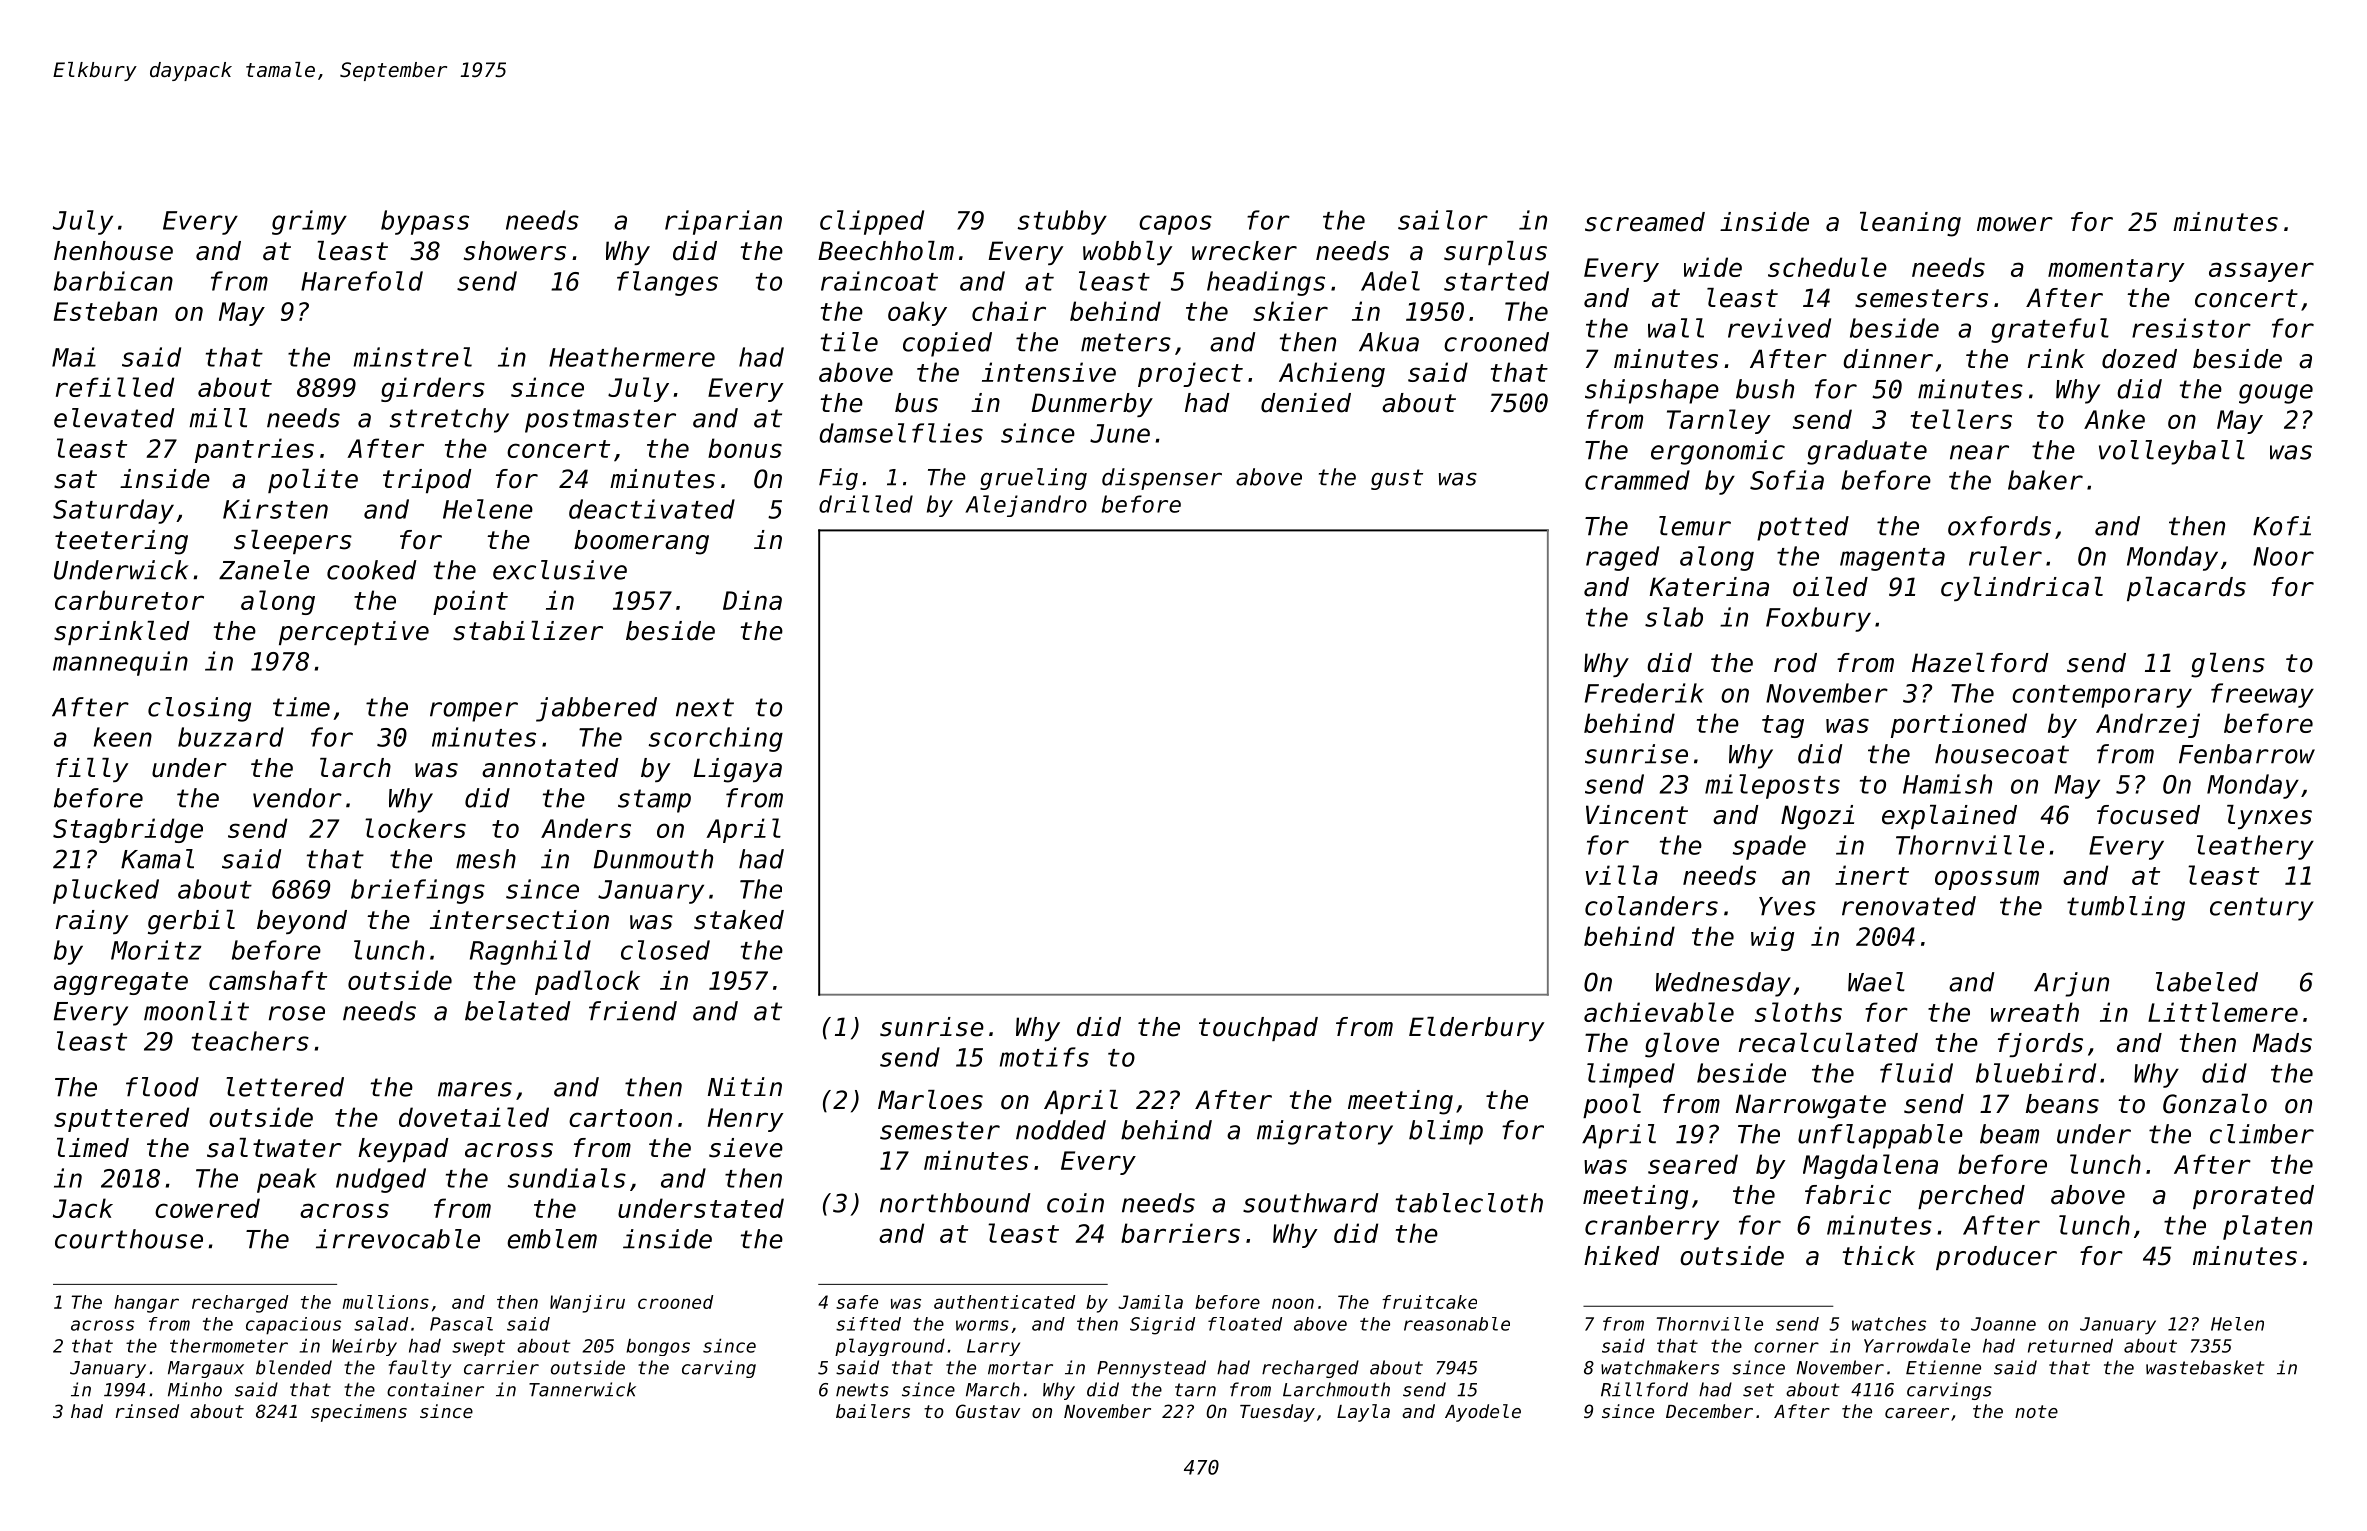  I want to click on staked, so click(739, 920).
